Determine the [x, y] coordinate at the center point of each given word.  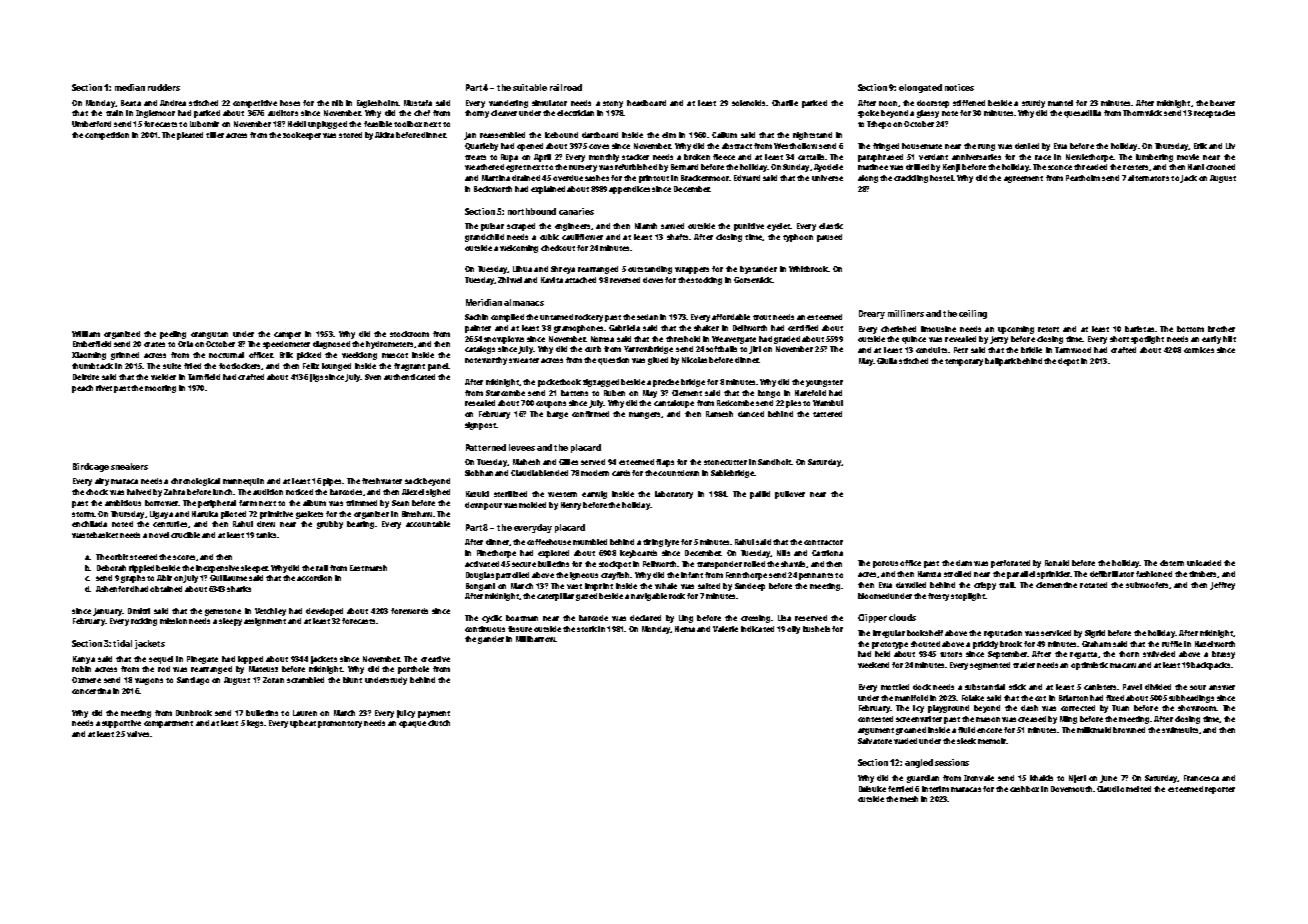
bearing [360, 525]
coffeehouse [549, 542]
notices [959, 87]
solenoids [748, 103]
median [130, 87]
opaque [412, 724]
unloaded [1204, 563]
